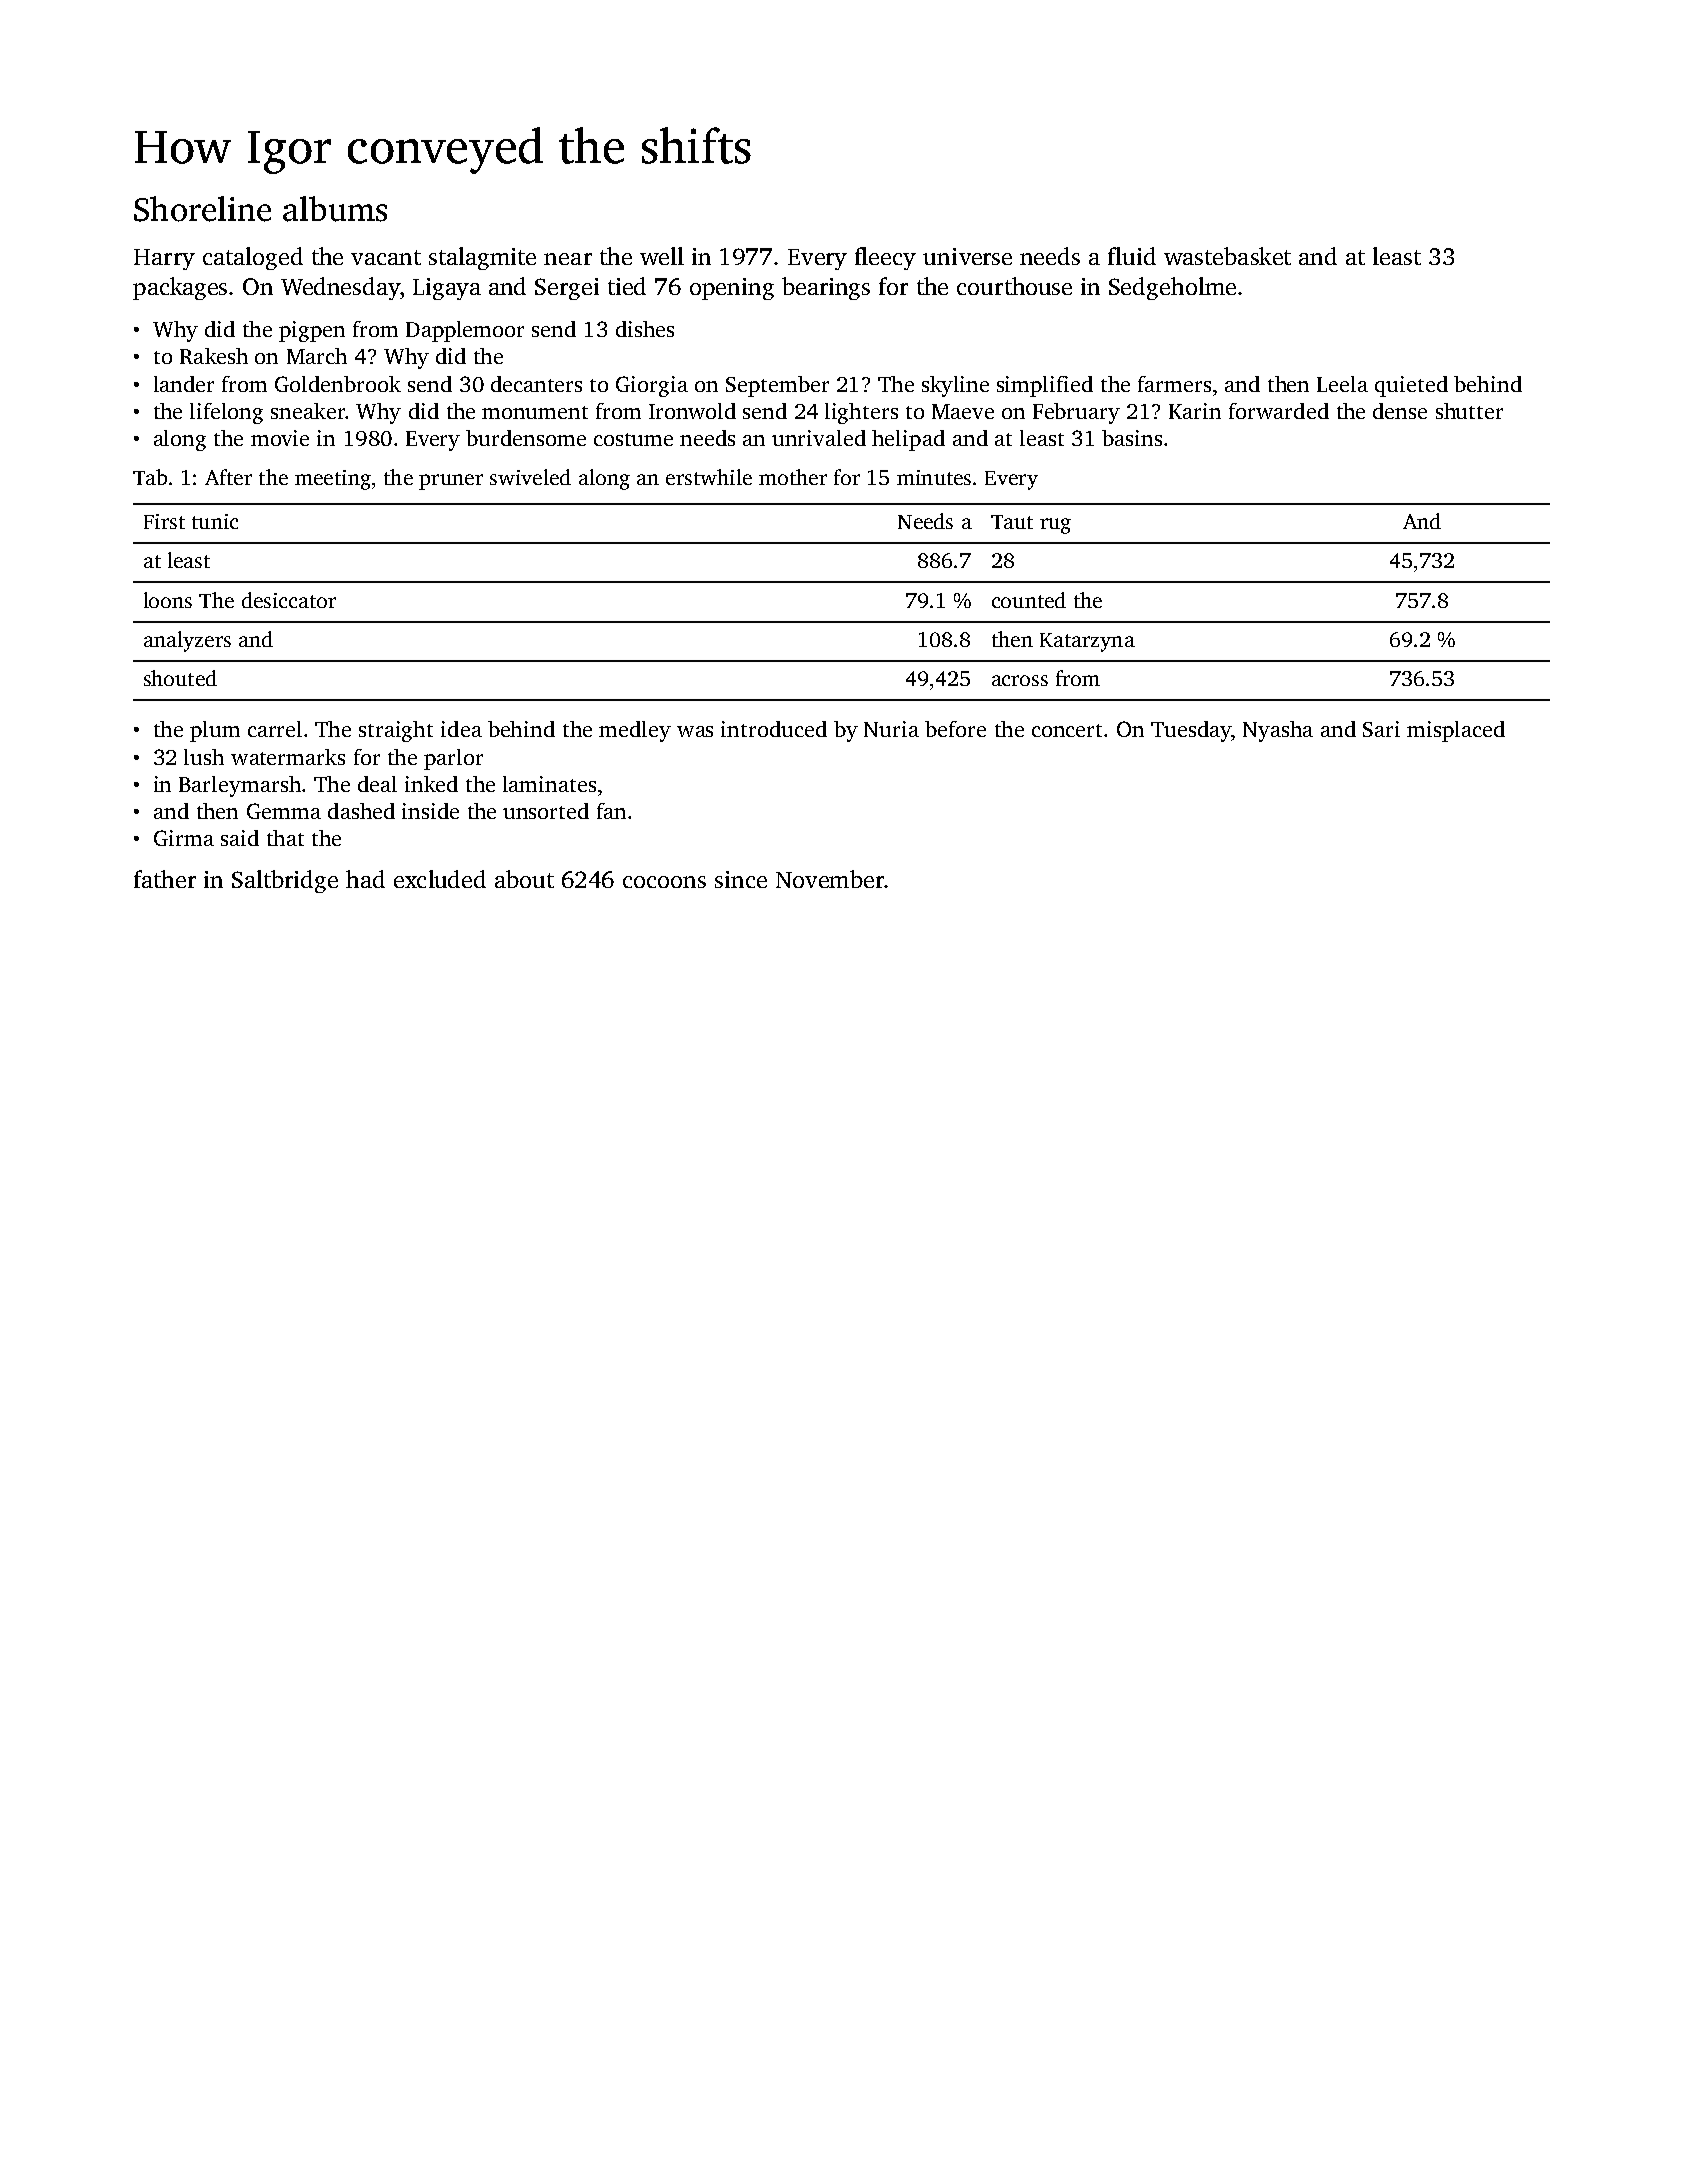 The image size is (1683, 2178). Describe the element at coordinates (955, 729) in the screenshot. I see `before` at that location.
